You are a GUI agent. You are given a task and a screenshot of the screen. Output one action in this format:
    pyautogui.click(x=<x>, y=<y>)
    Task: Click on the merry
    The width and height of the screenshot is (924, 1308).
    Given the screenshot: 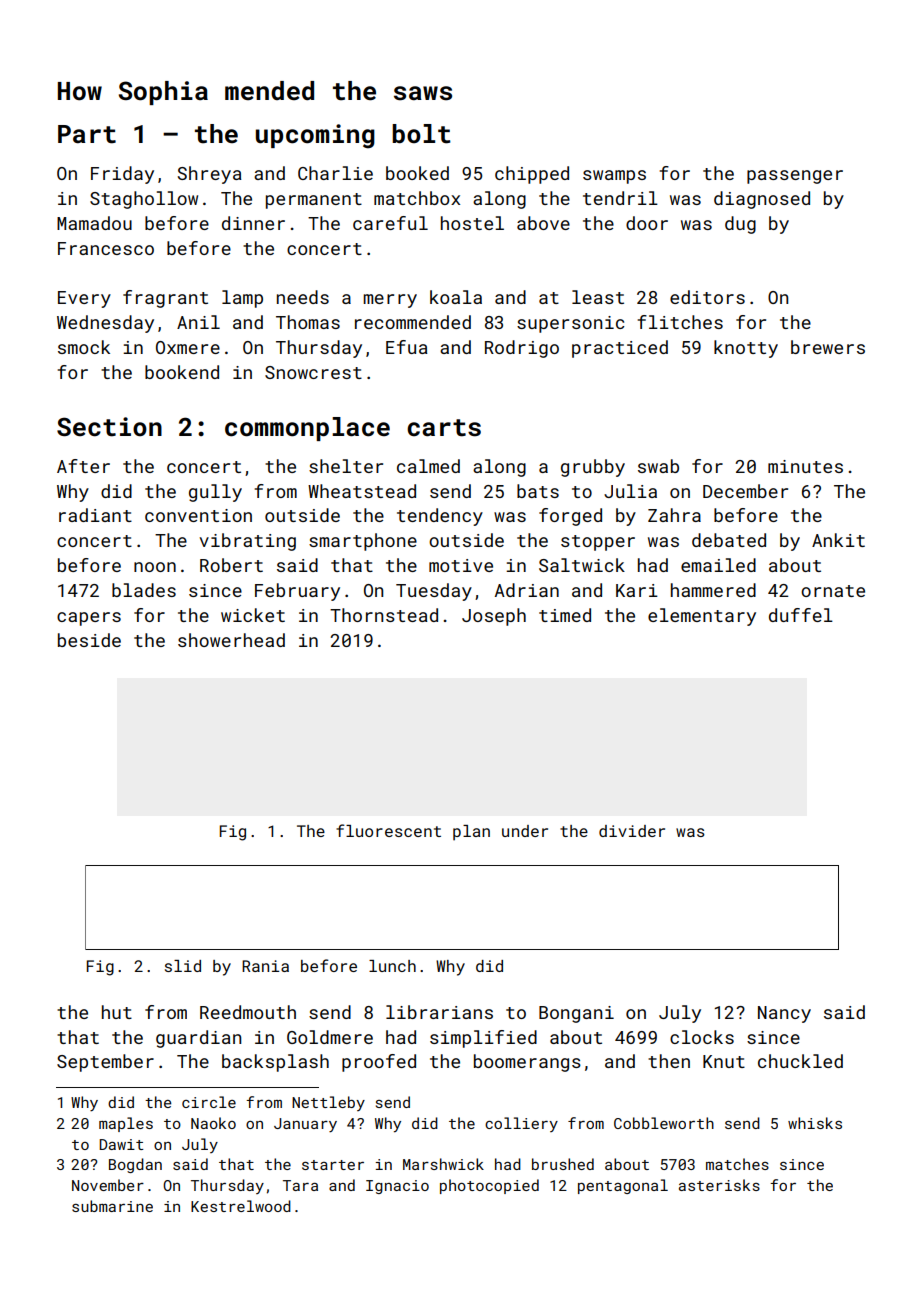 What is the action you would take?
    pyautogui.click(x=390, y=301)
